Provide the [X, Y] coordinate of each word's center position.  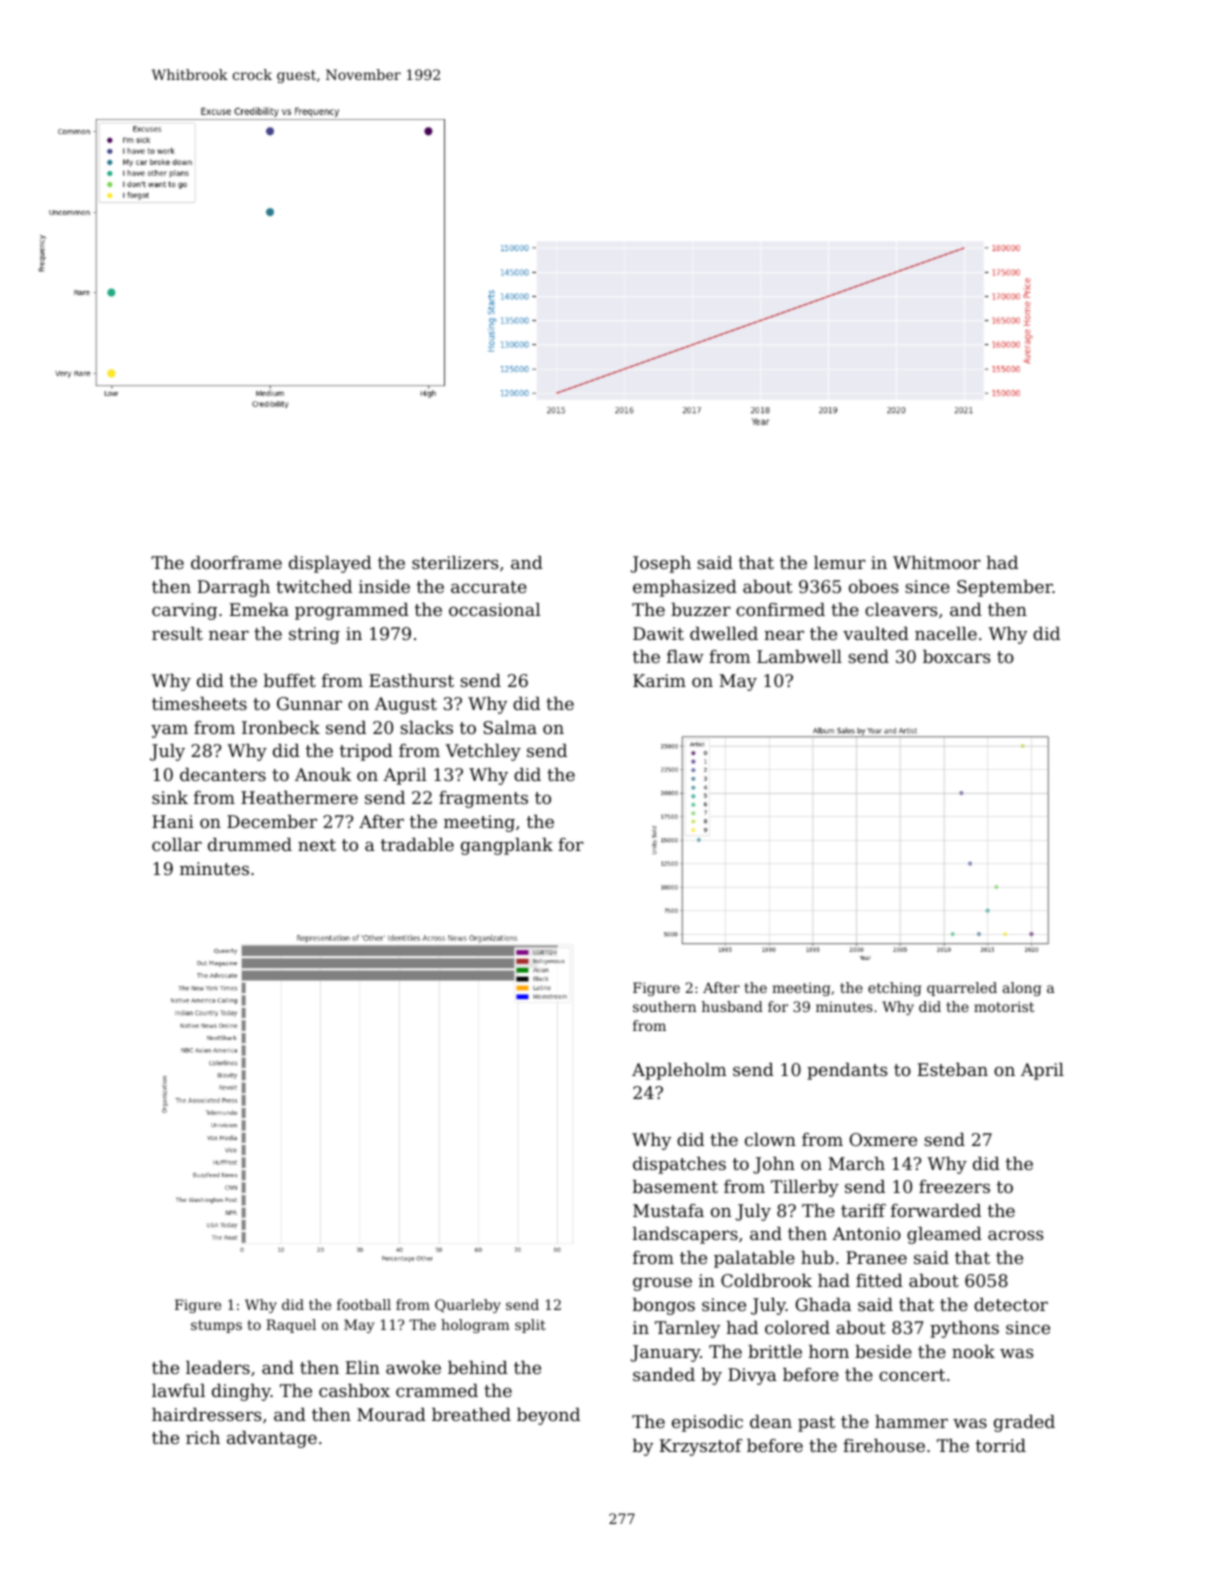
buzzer [701, 609]
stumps [216, 1326]
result [177, 633]
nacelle [946, 633]
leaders [218, 1367]
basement [675, 1186]
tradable [417, 844]
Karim [659, 680]
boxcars [956, 656]
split [530, 1326]
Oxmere [883, 1139]
